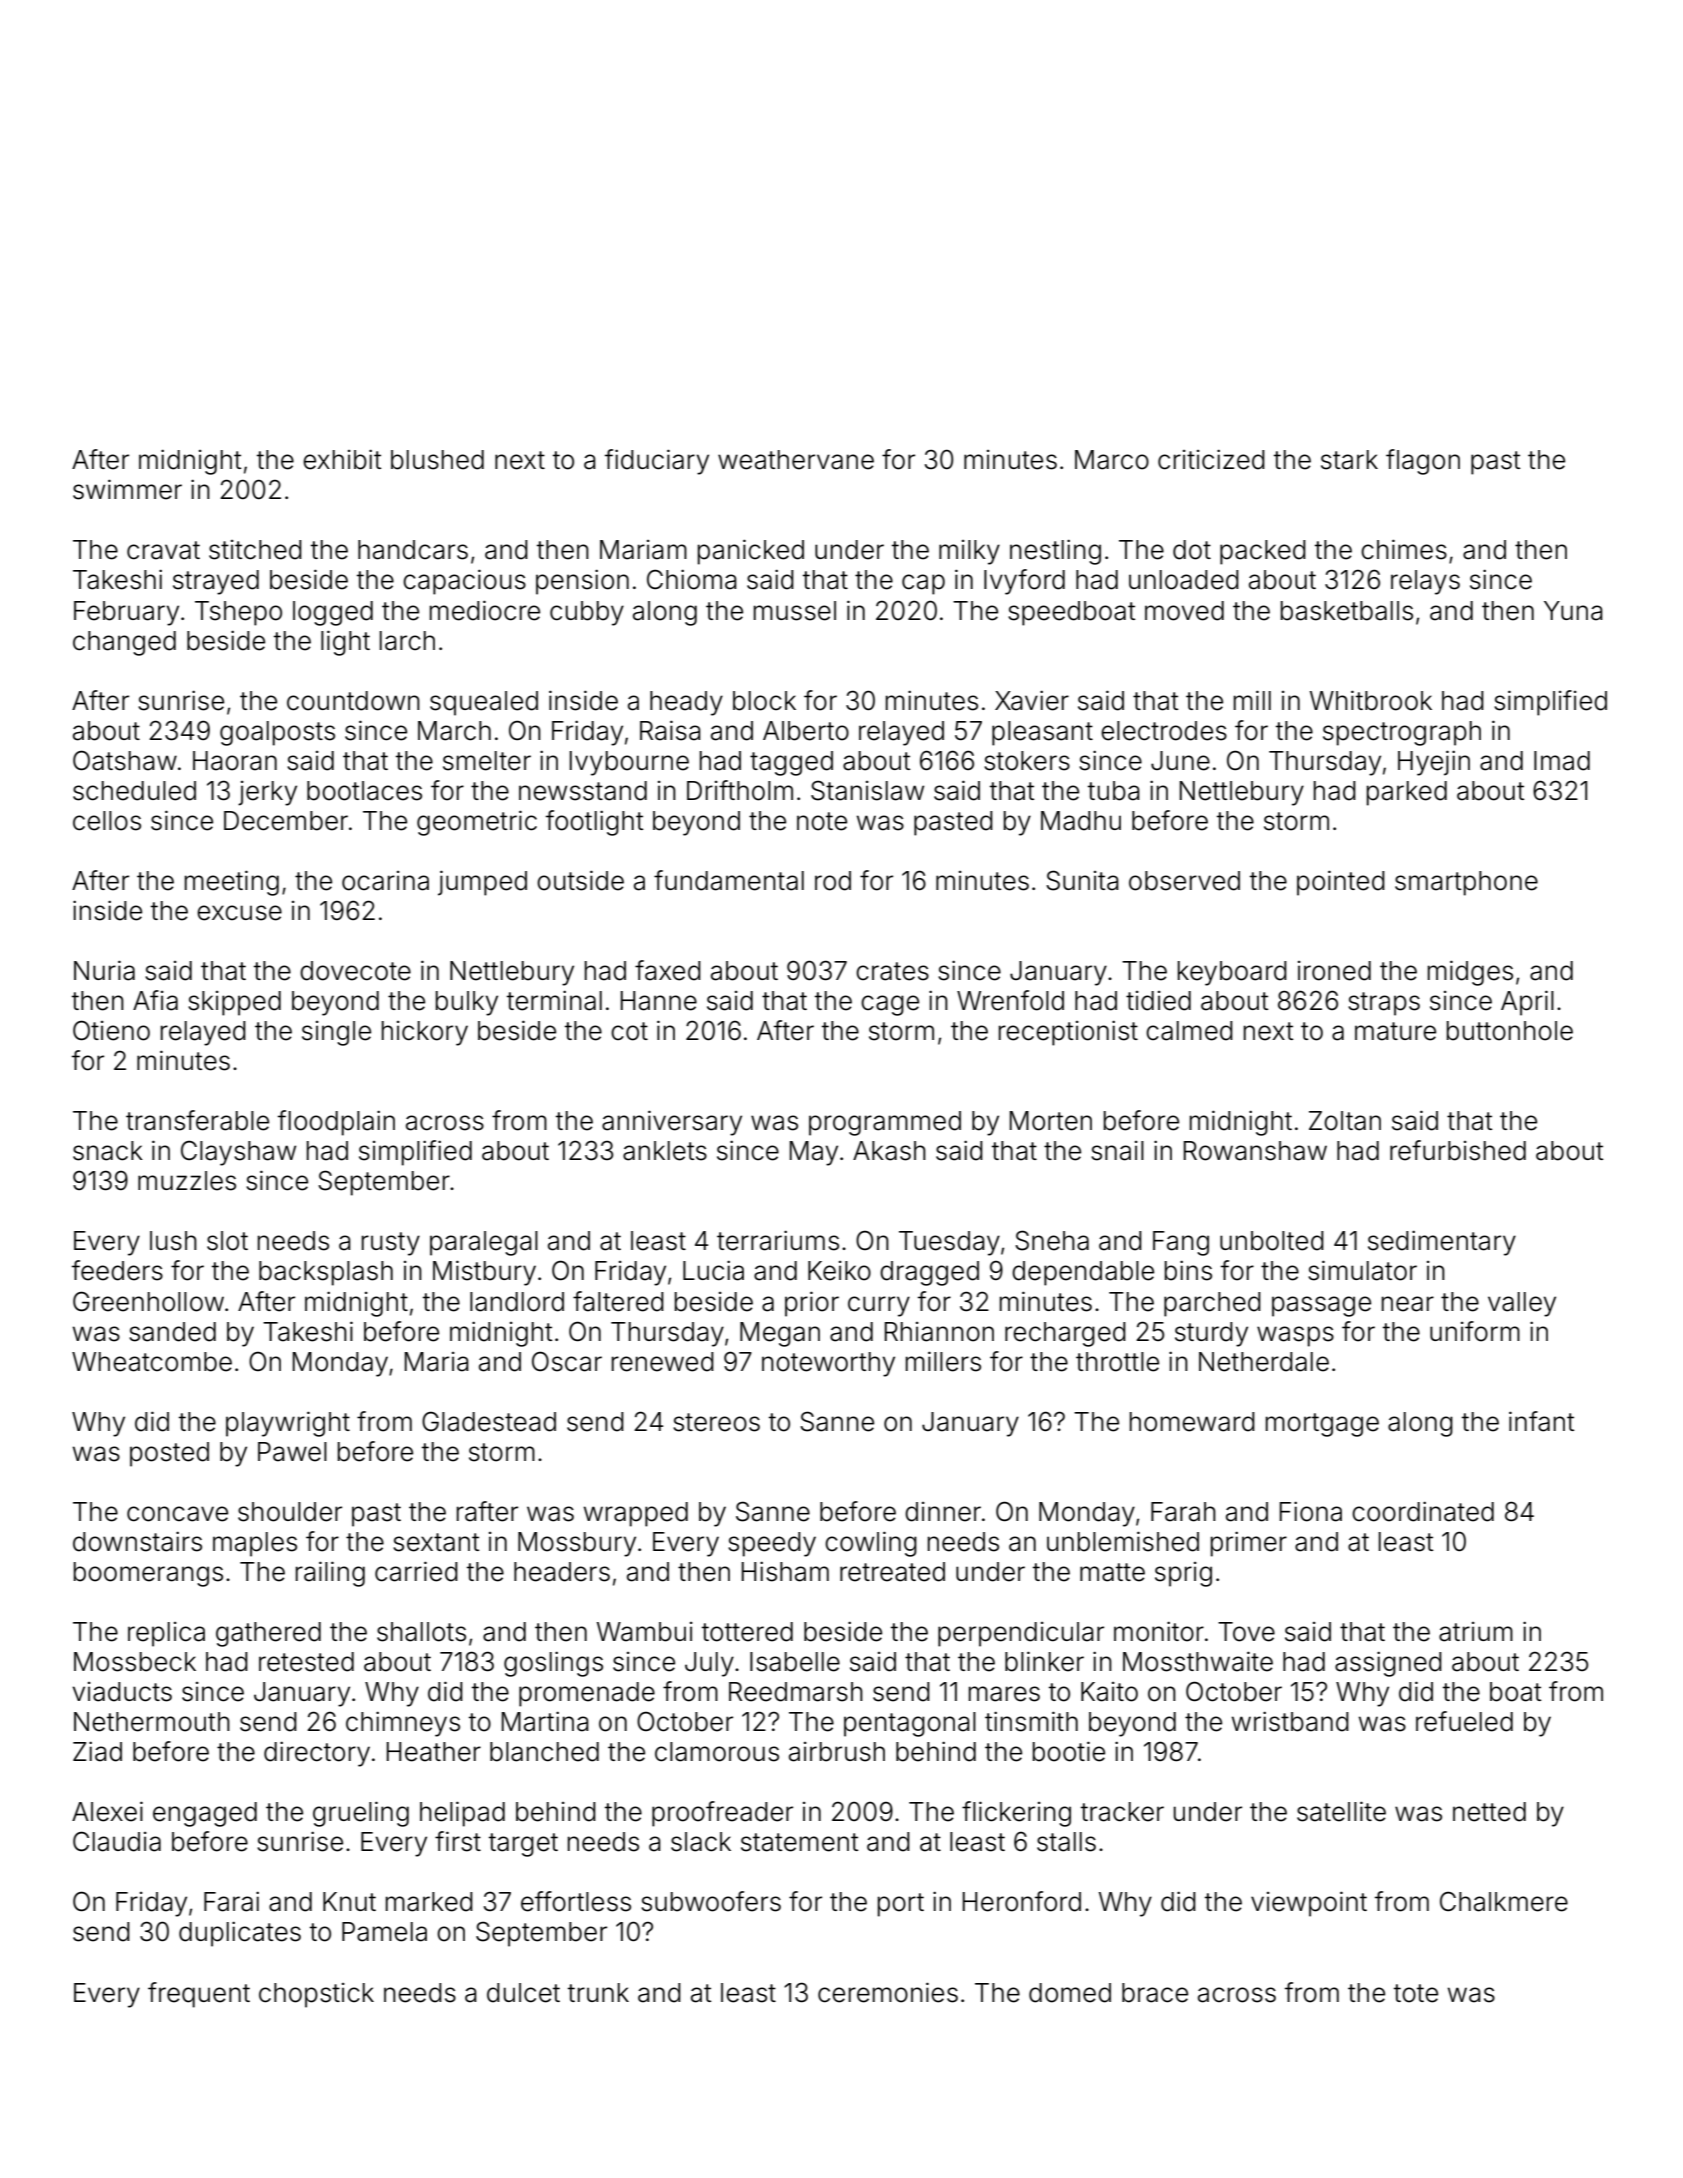 This screenshot has height=2178, width=1683. I want to click on exhibit, so click(342, 459).
